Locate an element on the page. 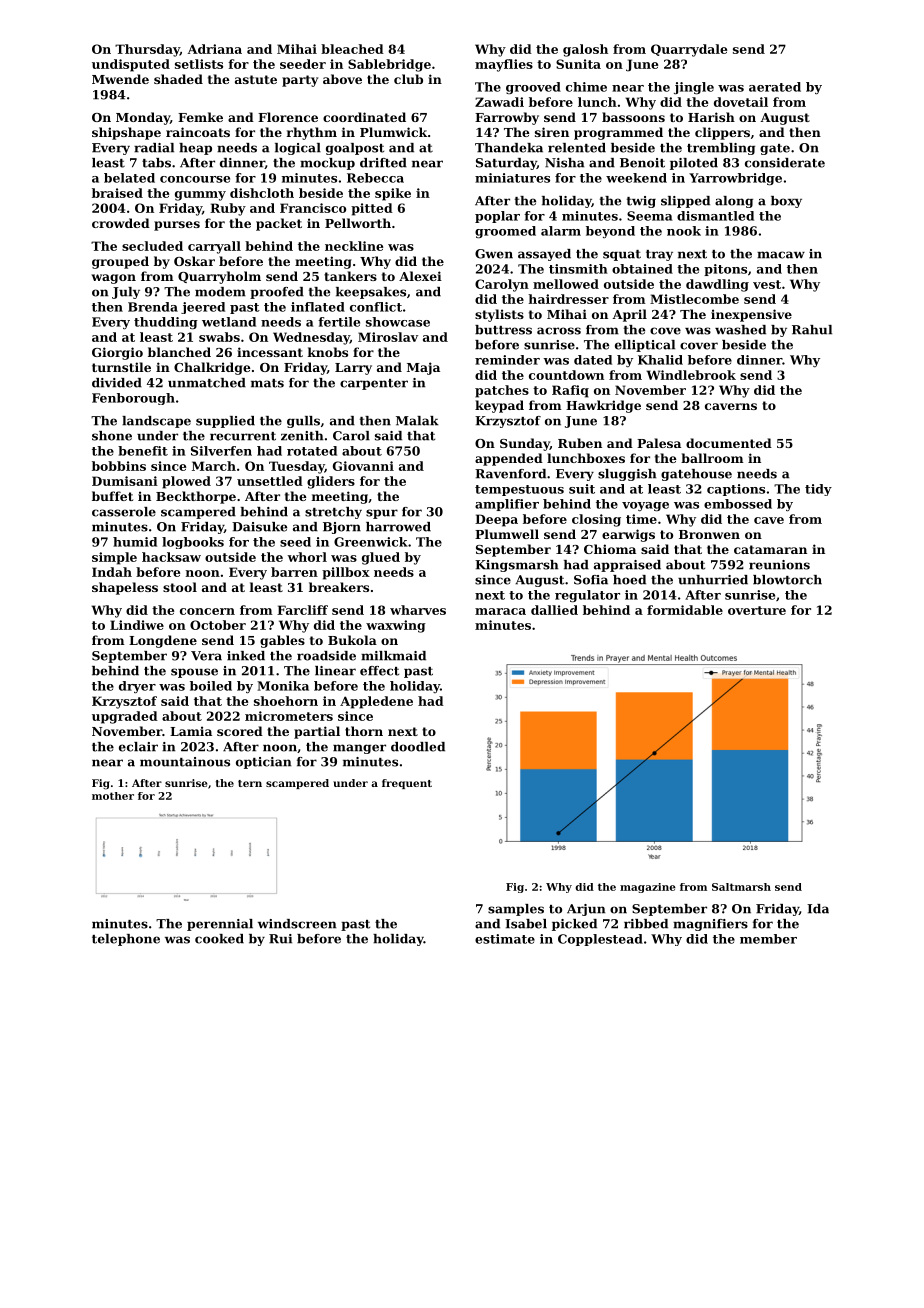  Adriana is located at coordinates (214, 49).
